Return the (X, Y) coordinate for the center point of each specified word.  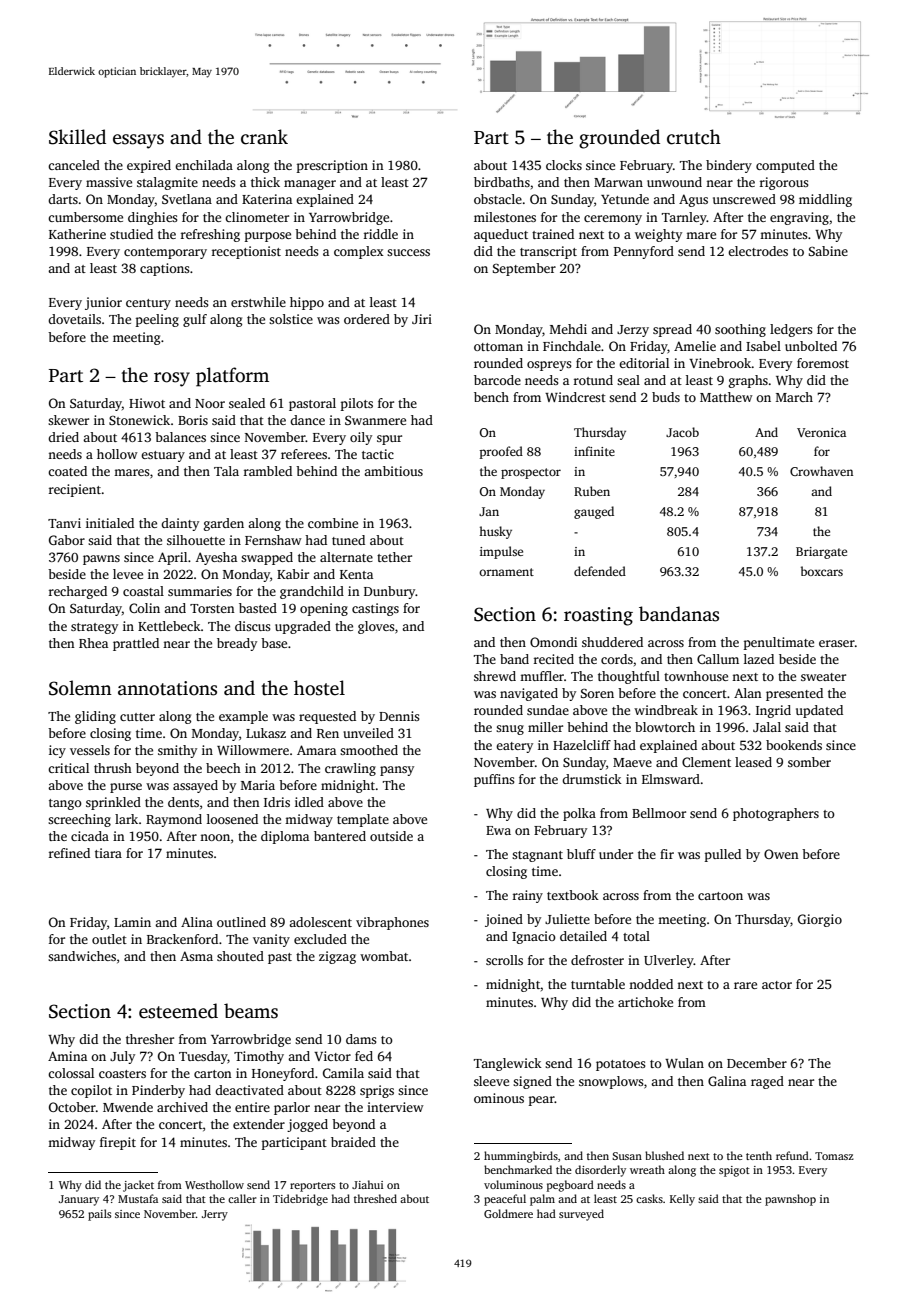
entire (252, 1107)
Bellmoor (659, 813)
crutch (694, 137)
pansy (397, 771)
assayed (195, 786)
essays (138, 141)
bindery (729, 166)
